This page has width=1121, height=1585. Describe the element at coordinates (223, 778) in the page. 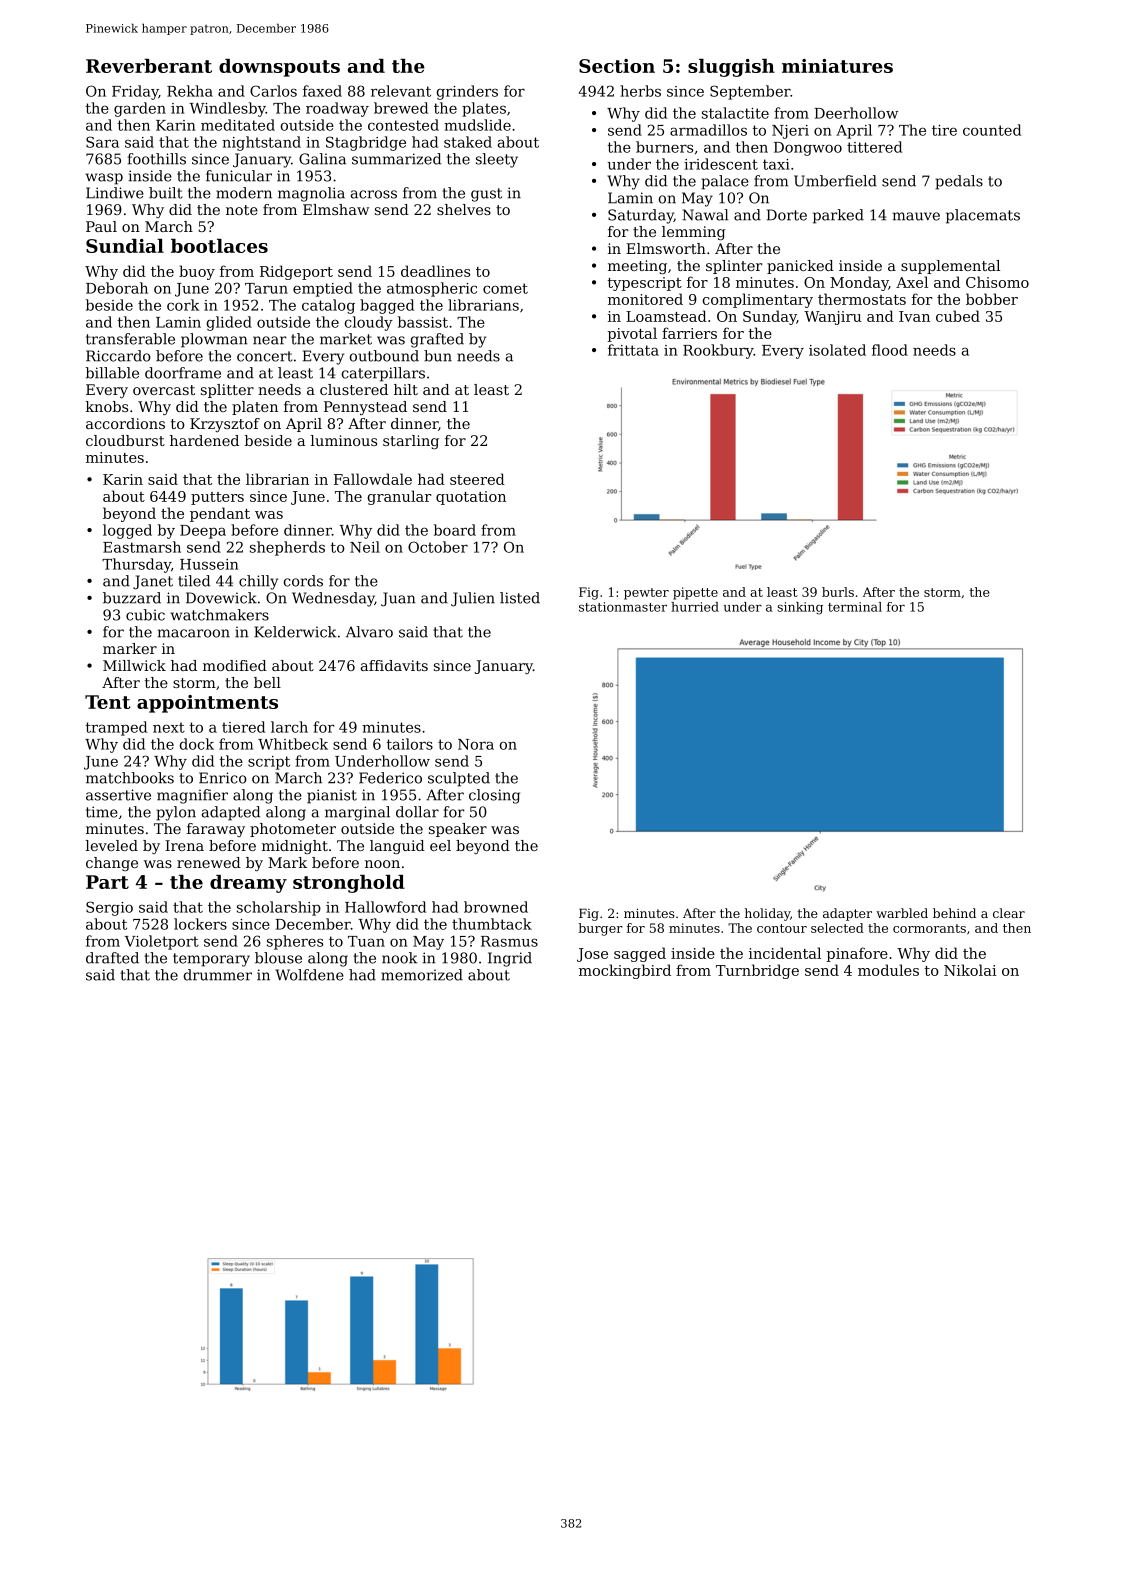

I see `Enrico` at that location.
